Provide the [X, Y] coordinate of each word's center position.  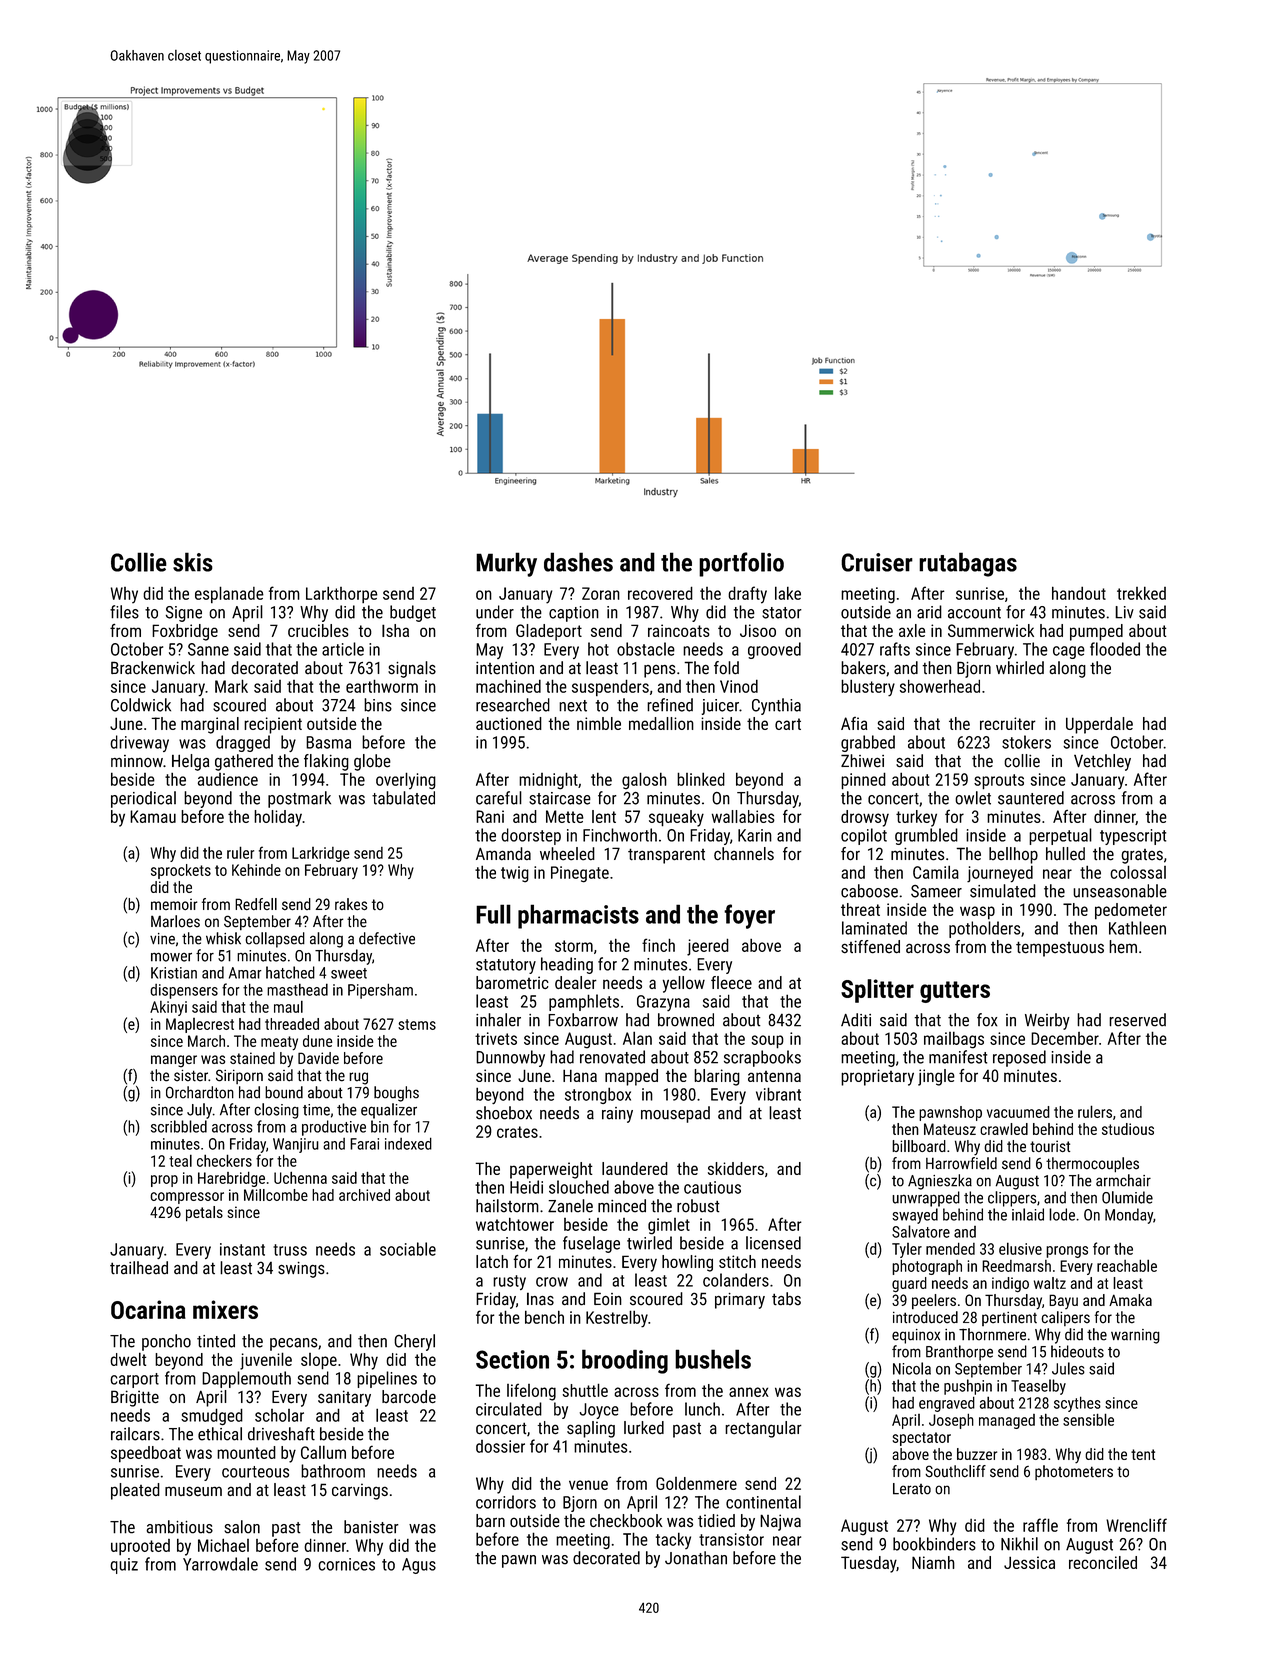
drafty [747, 595]
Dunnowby [510, 1058]
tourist [1050, 1146]
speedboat [146, 1454]
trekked [1141, 593]
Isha [395, 630]
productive [334, 1128]
